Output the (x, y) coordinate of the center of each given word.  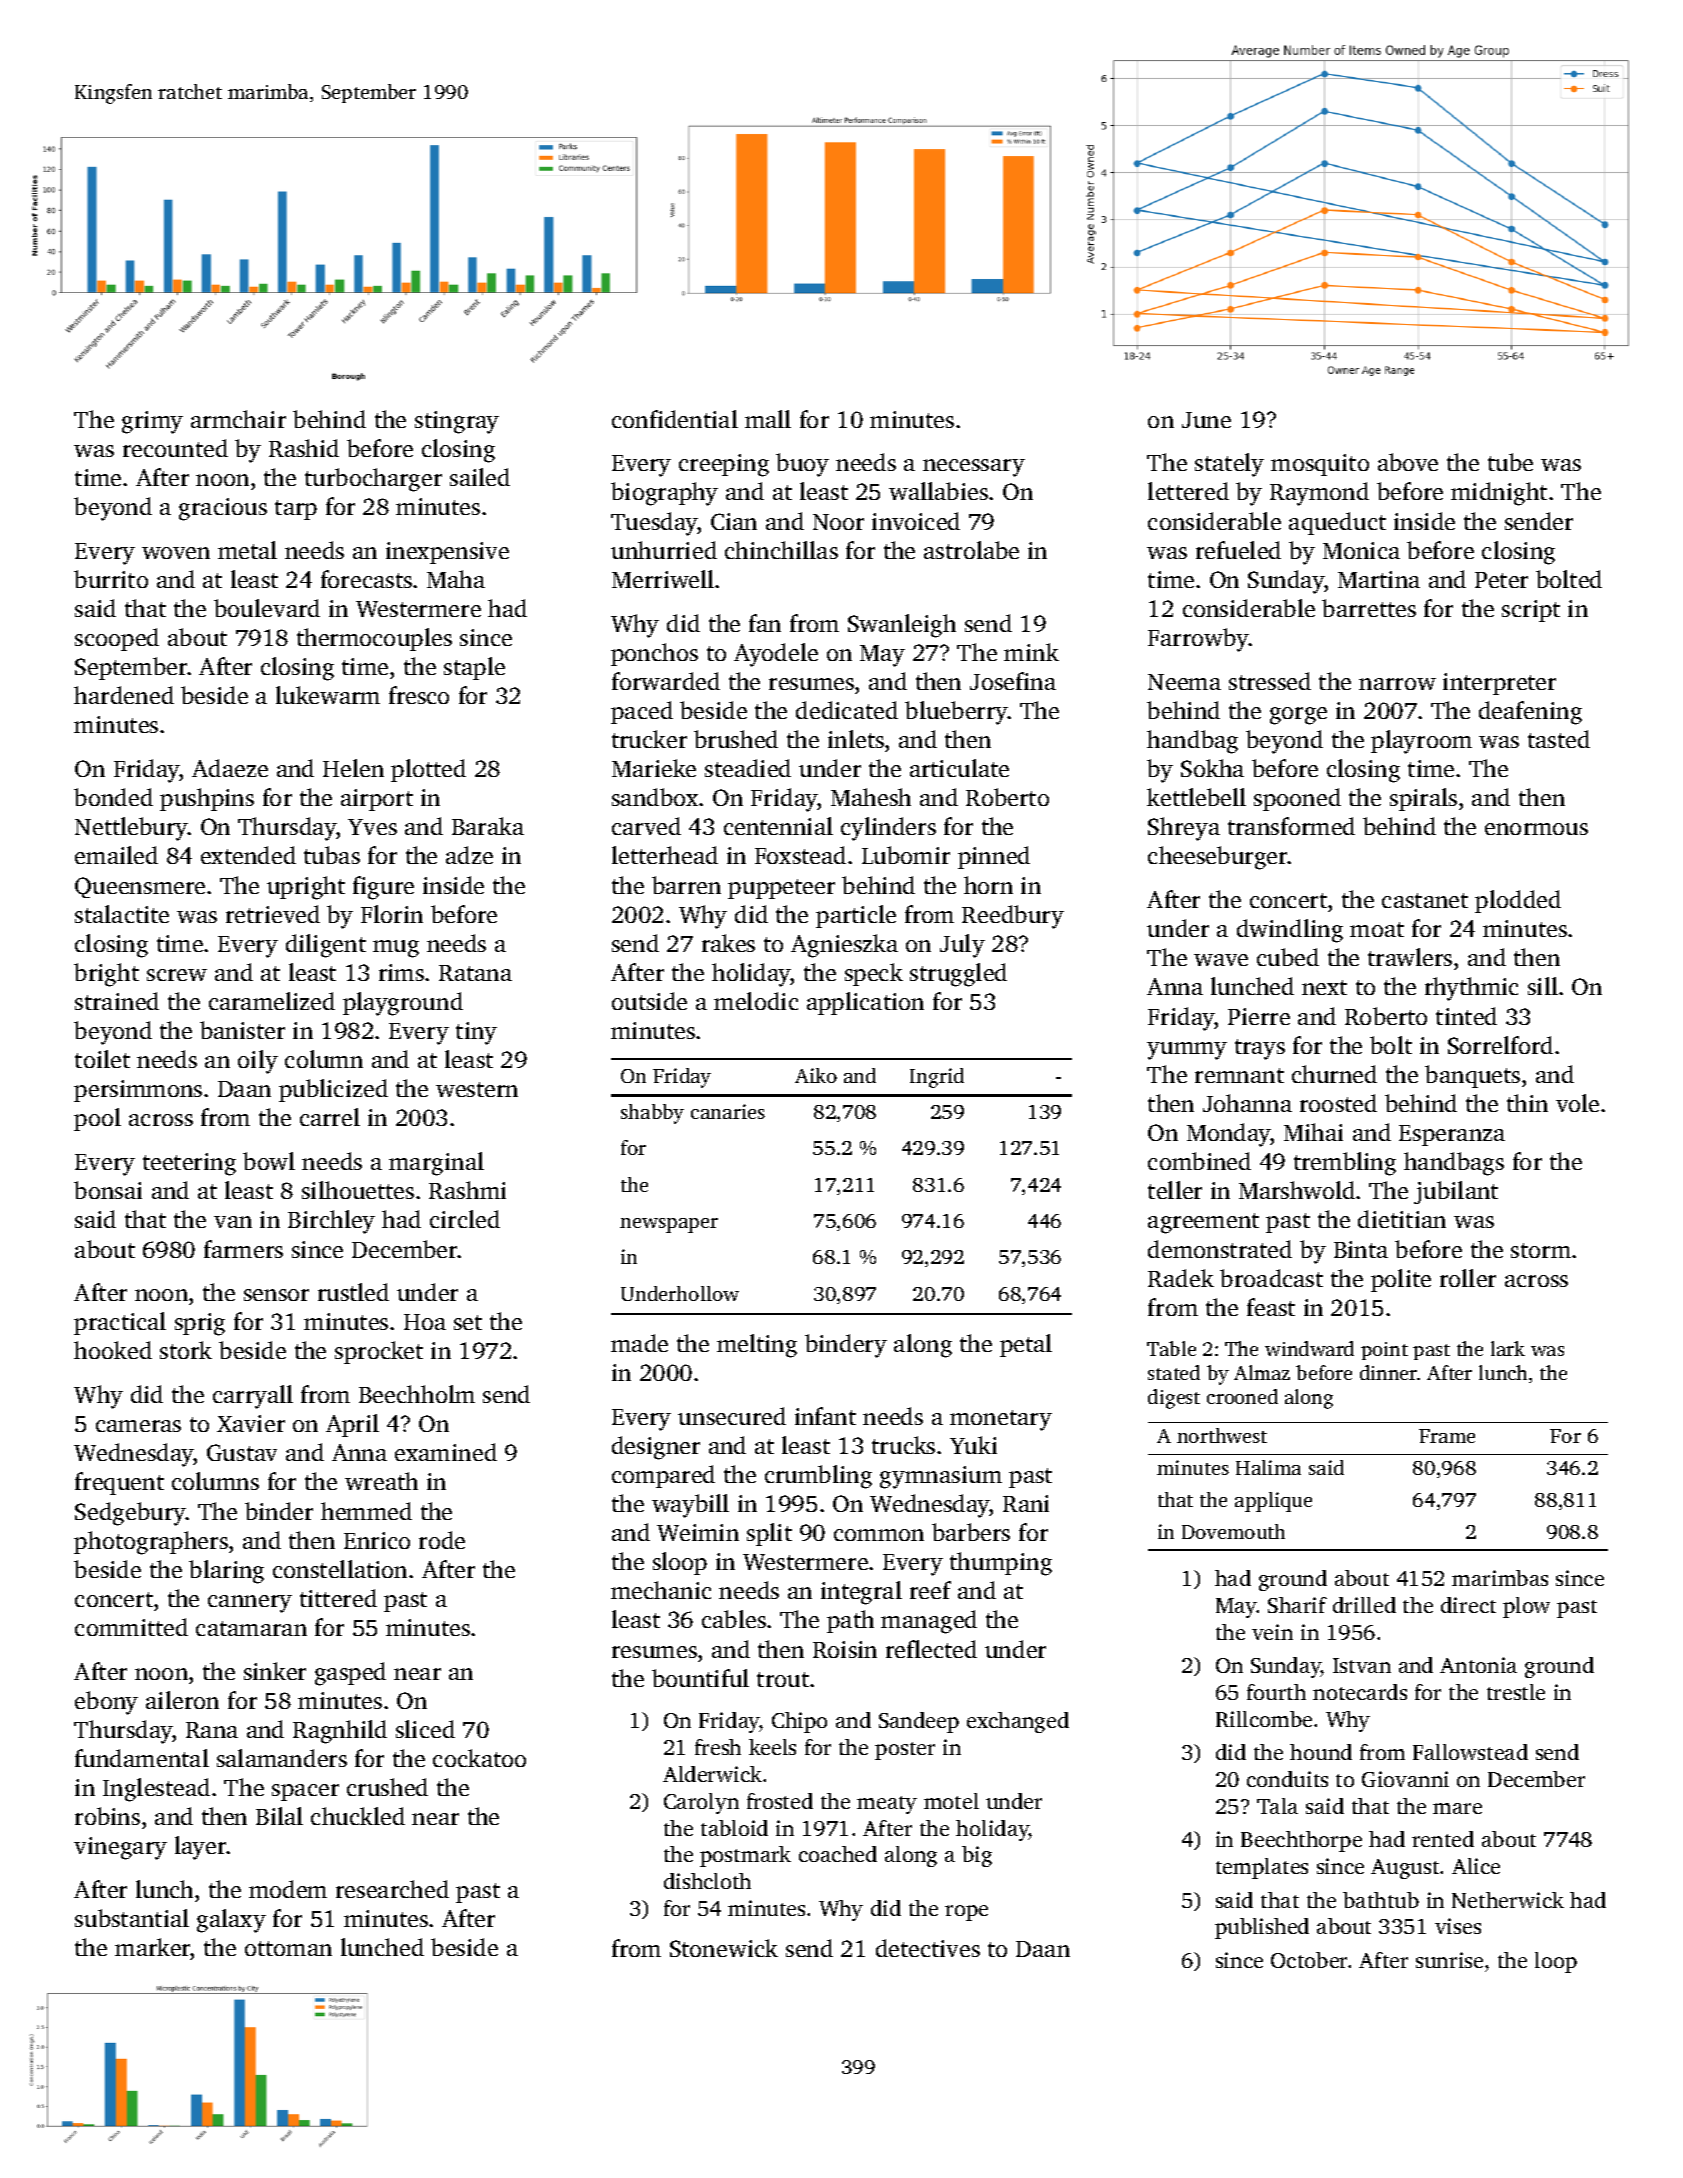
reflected (931, 1649)
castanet (1425, 900)
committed (131, 1627)
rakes (728, 943)
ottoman (288, 1948)
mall (768, 419)
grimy (152, 422)
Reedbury (1013, 917)
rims (401, 972)
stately (1229, 465)
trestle (1516, 1692)
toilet (102, 1059)
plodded (1518, 901)
